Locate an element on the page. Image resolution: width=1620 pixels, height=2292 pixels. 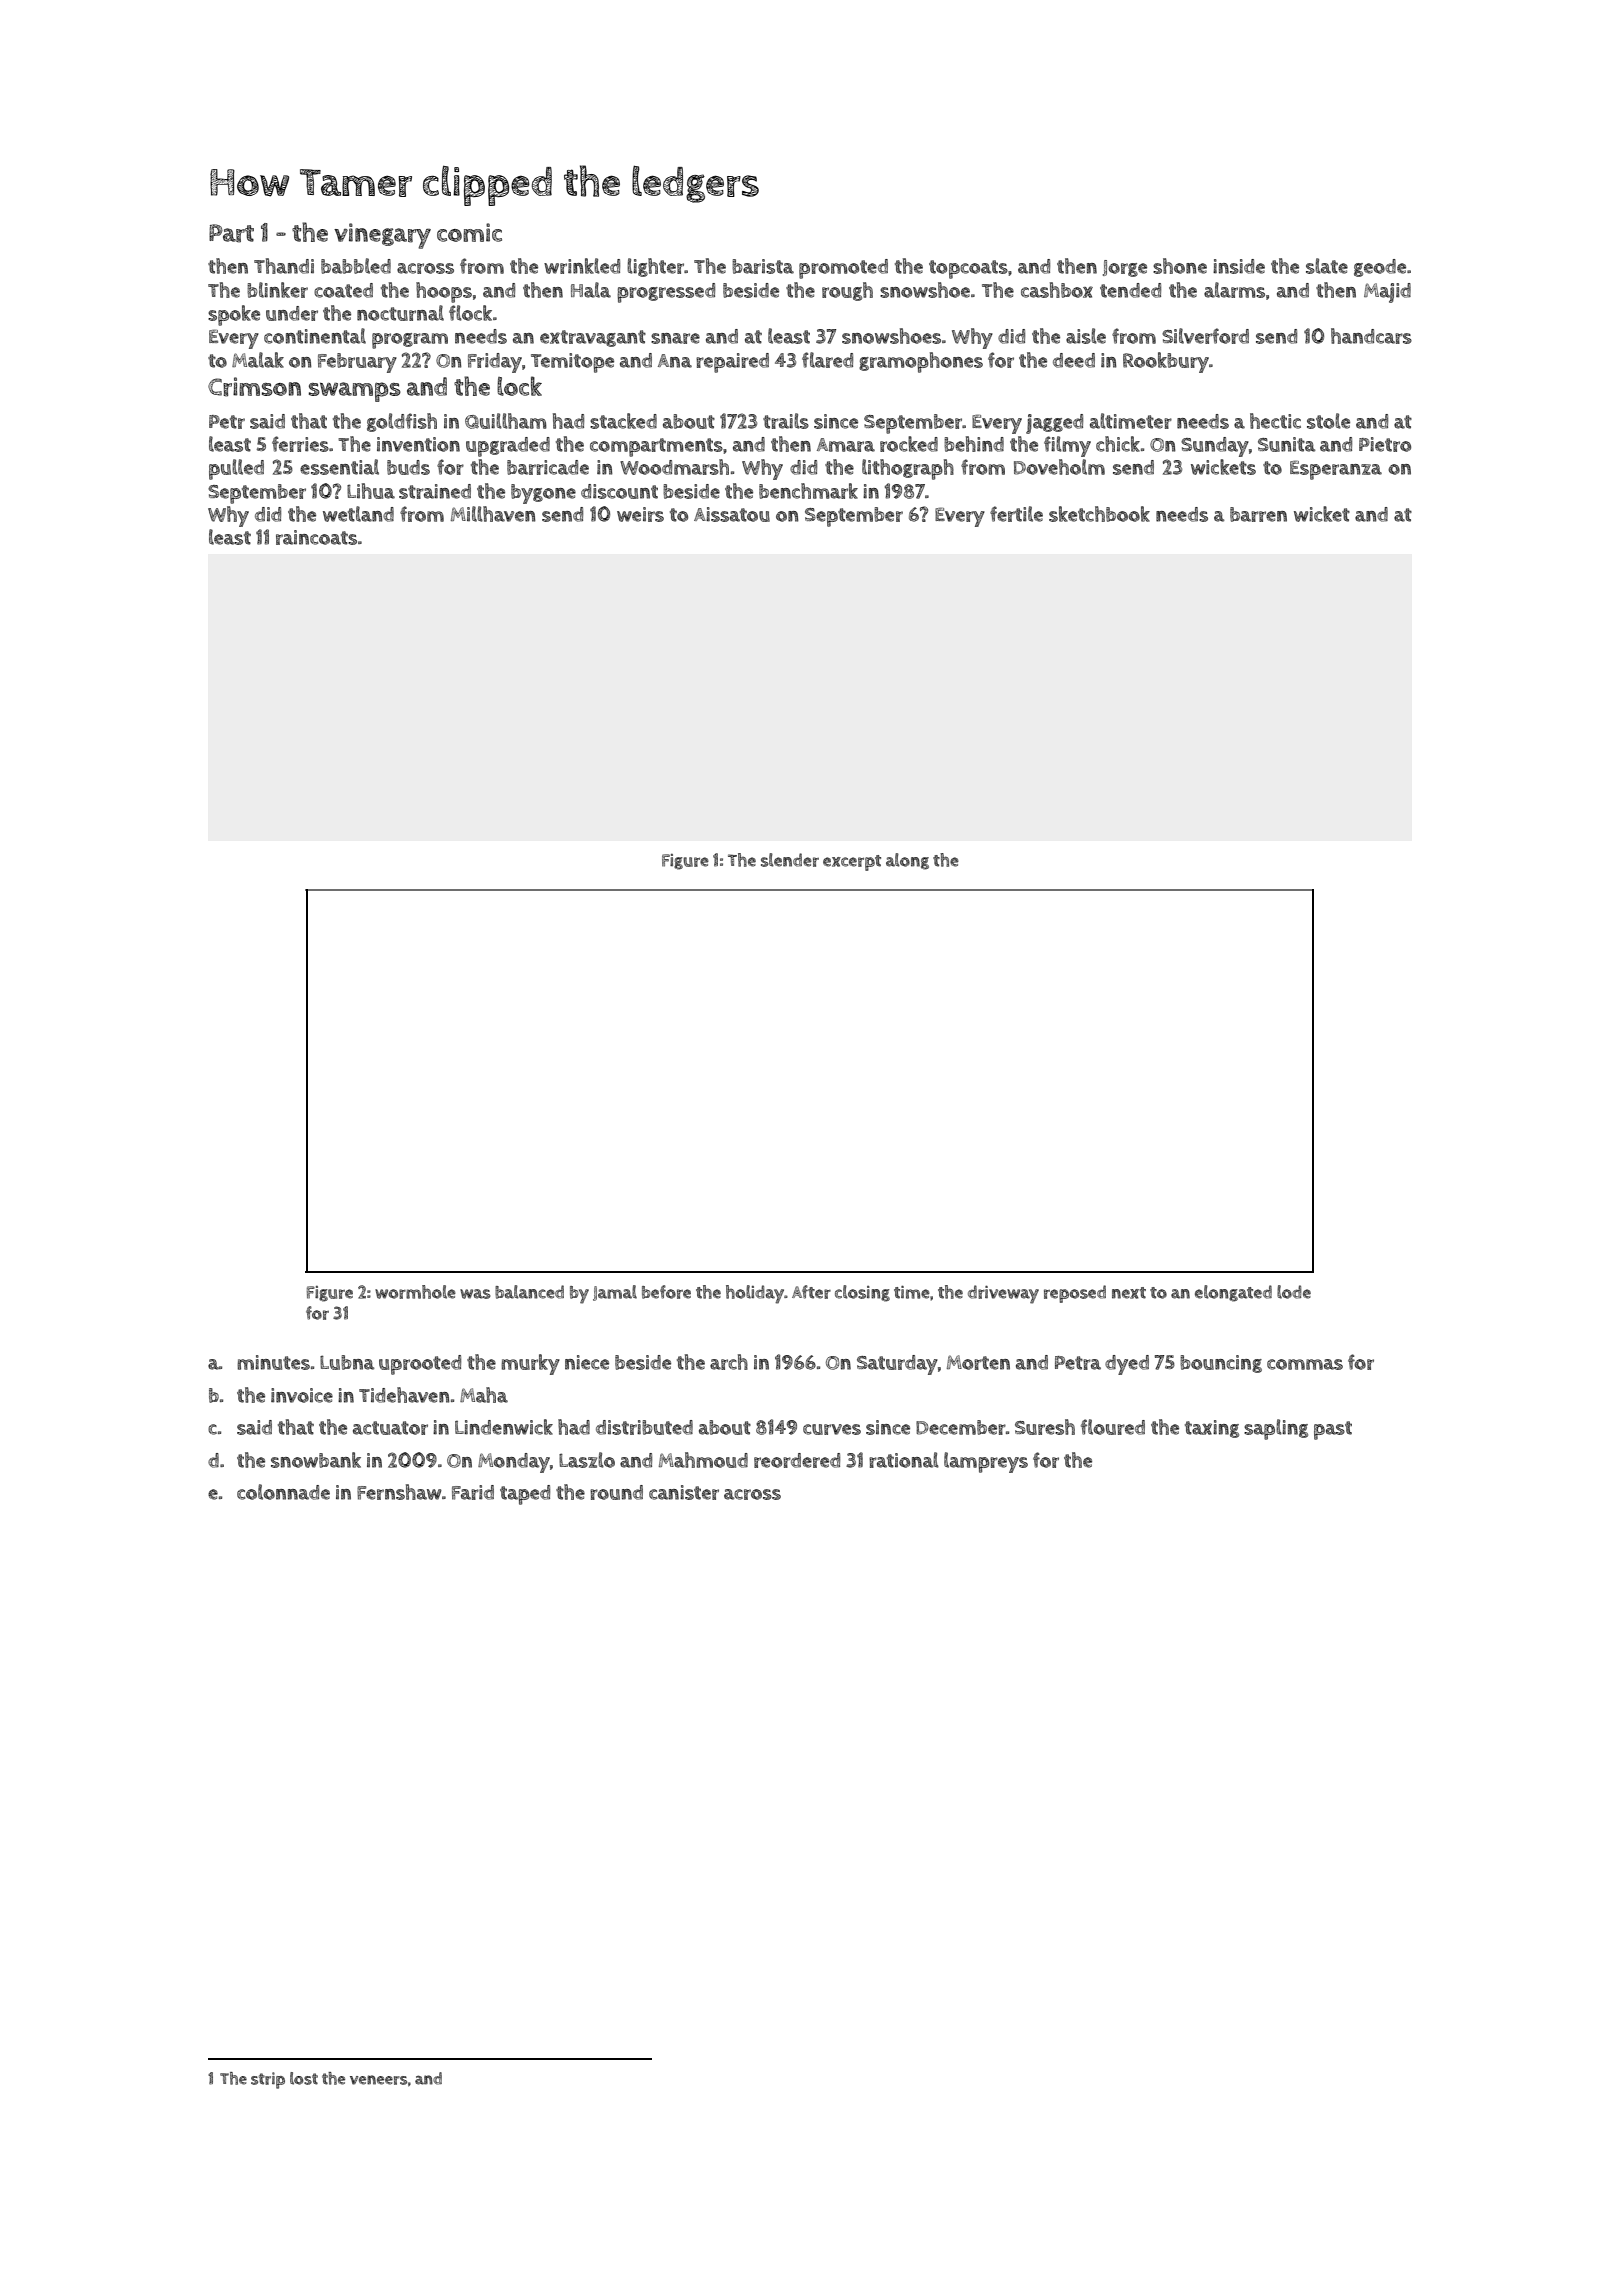
colonnade is located at coordinates (283, 1492).
